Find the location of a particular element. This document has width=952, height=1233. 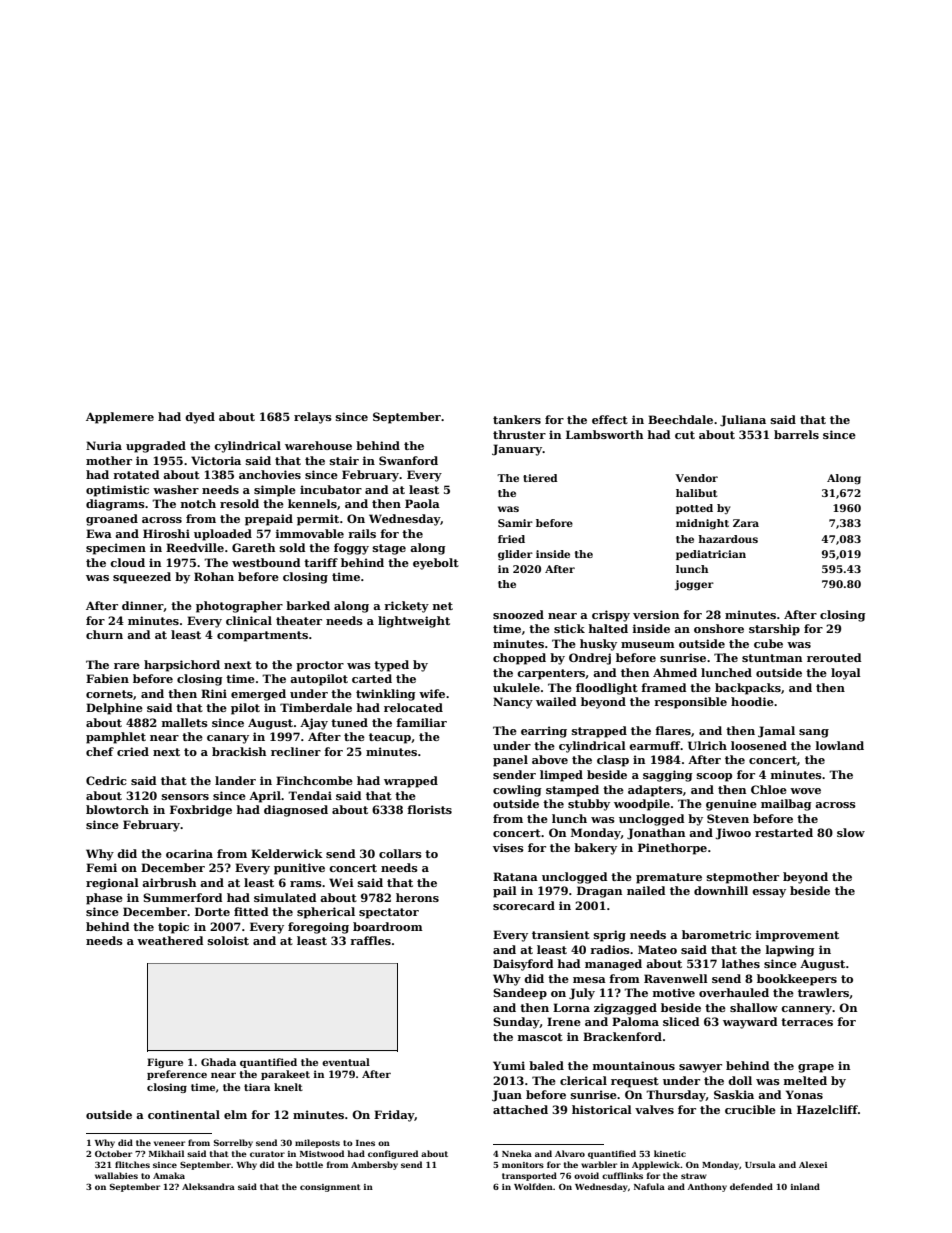

stair is located at coordinates (344, 460).
